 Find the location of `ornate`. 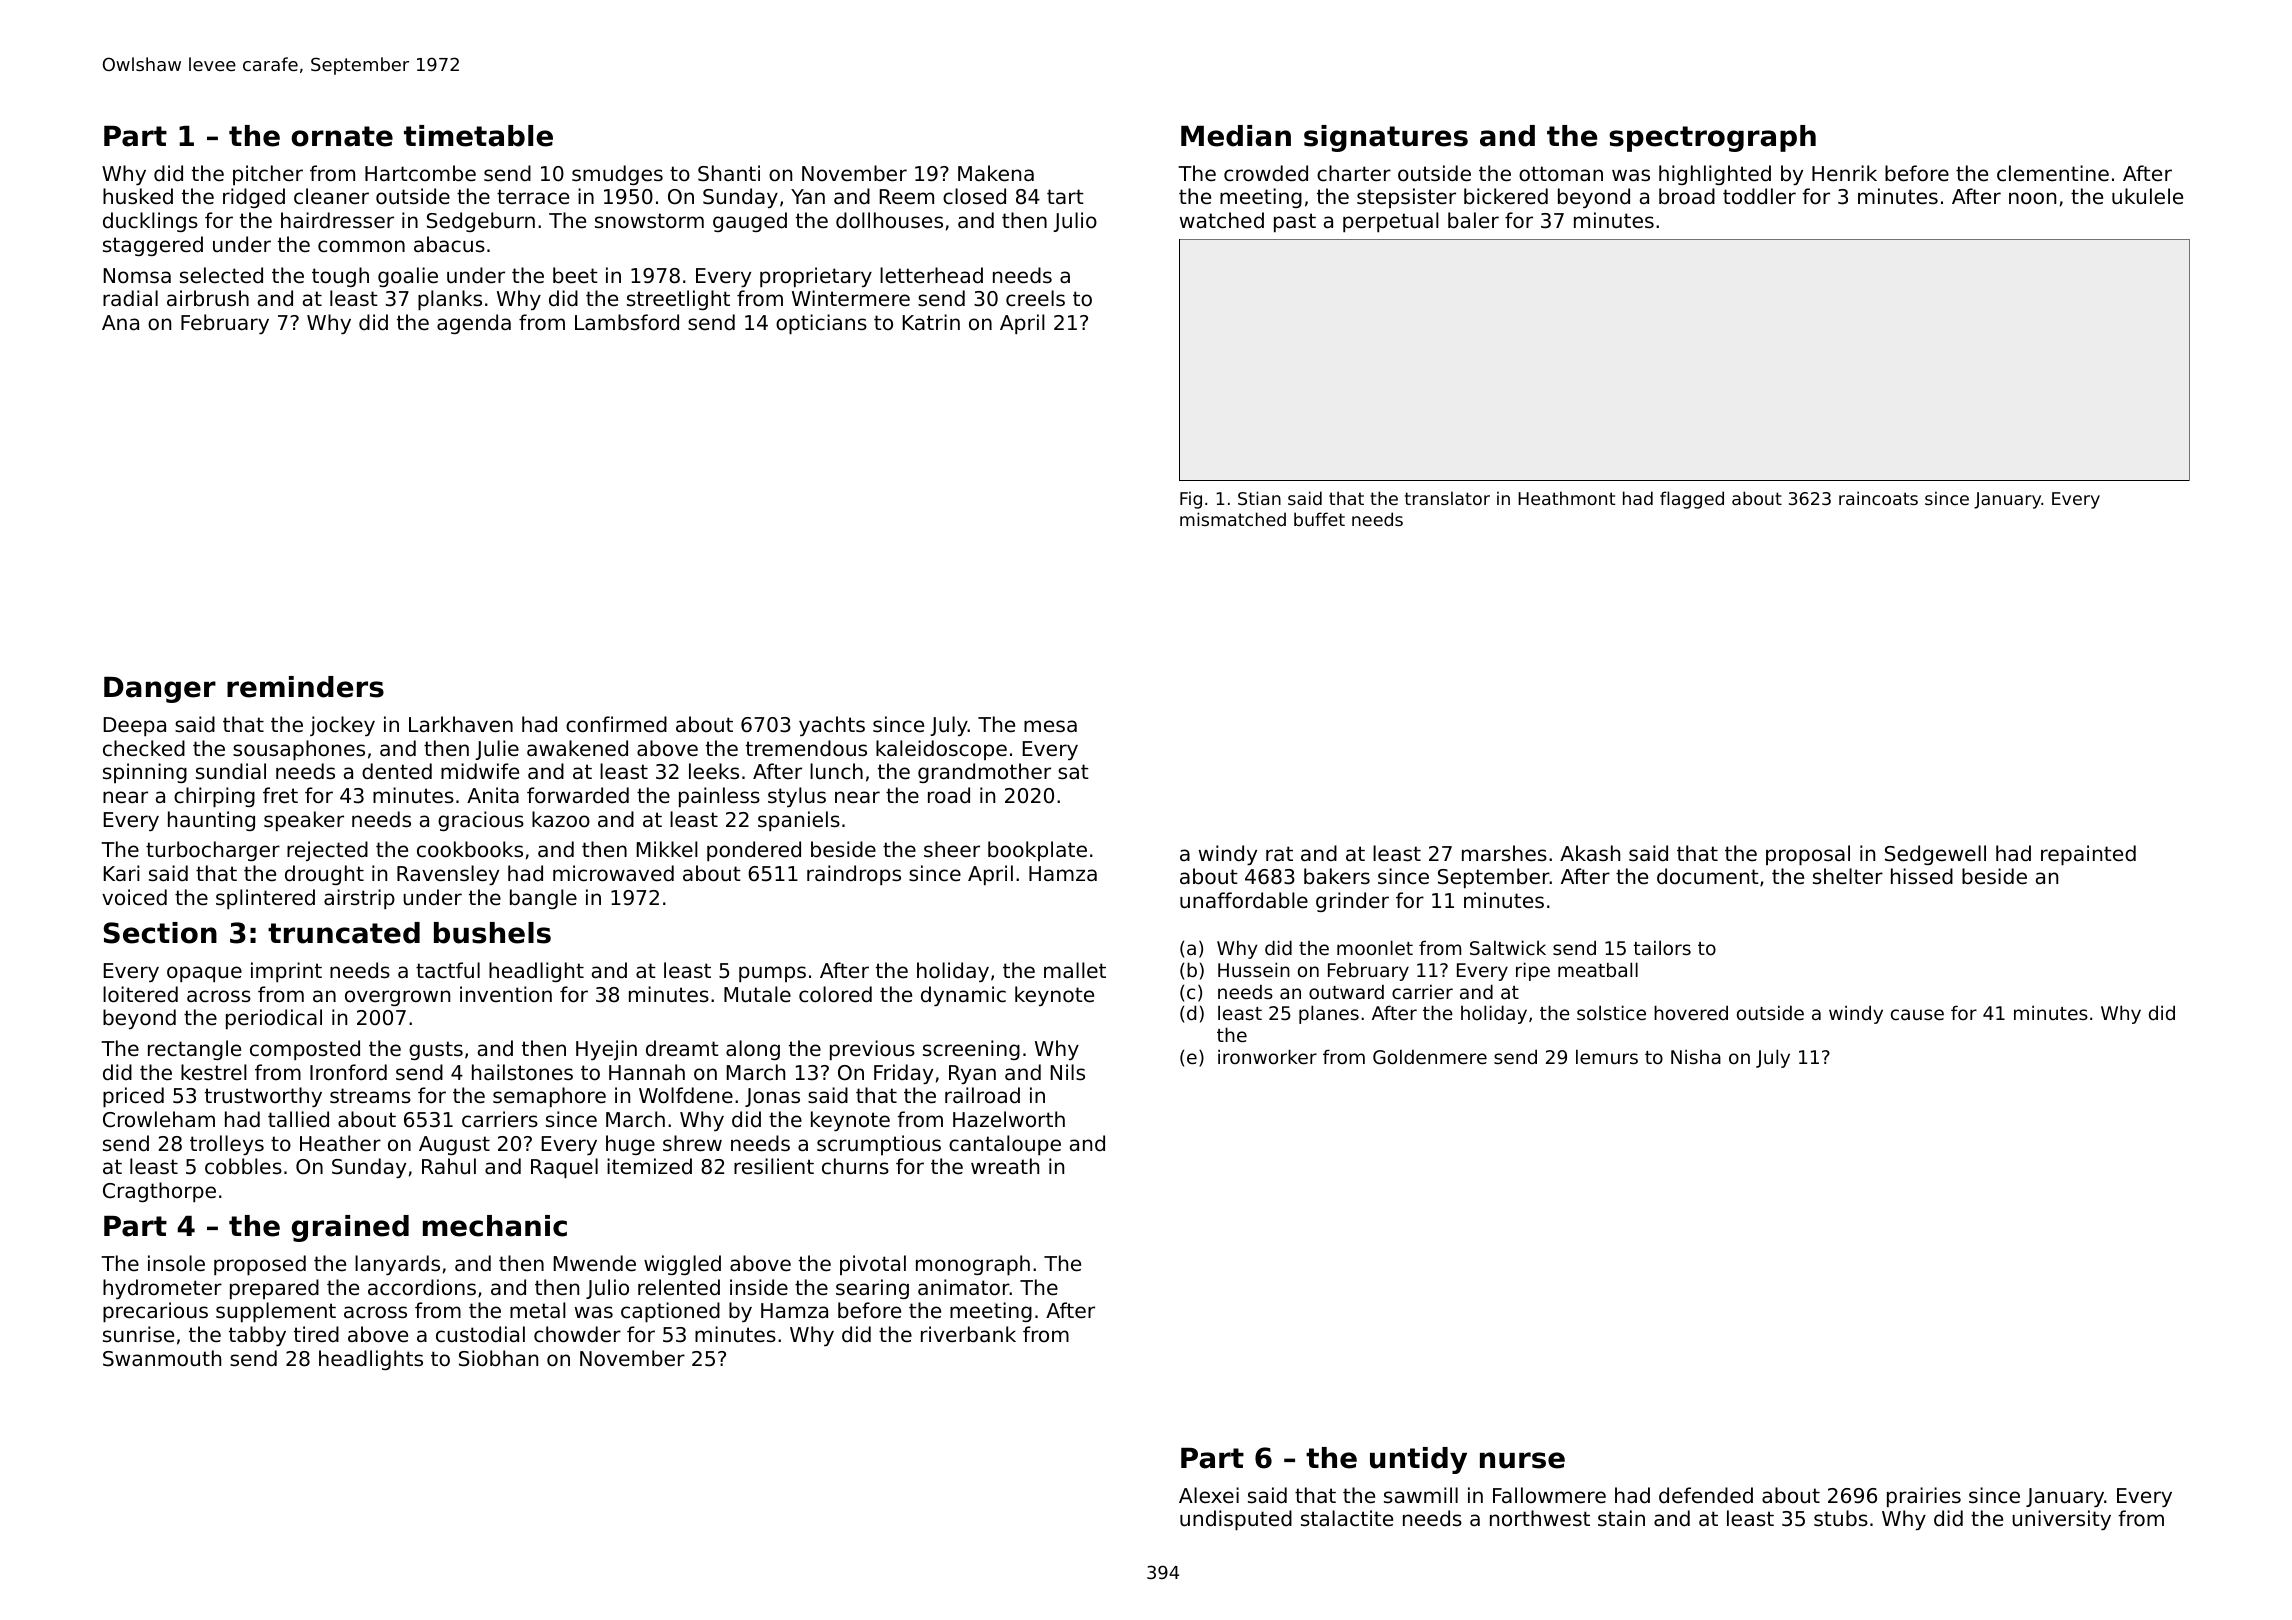

ornate is located at coordinates (342, 136).
